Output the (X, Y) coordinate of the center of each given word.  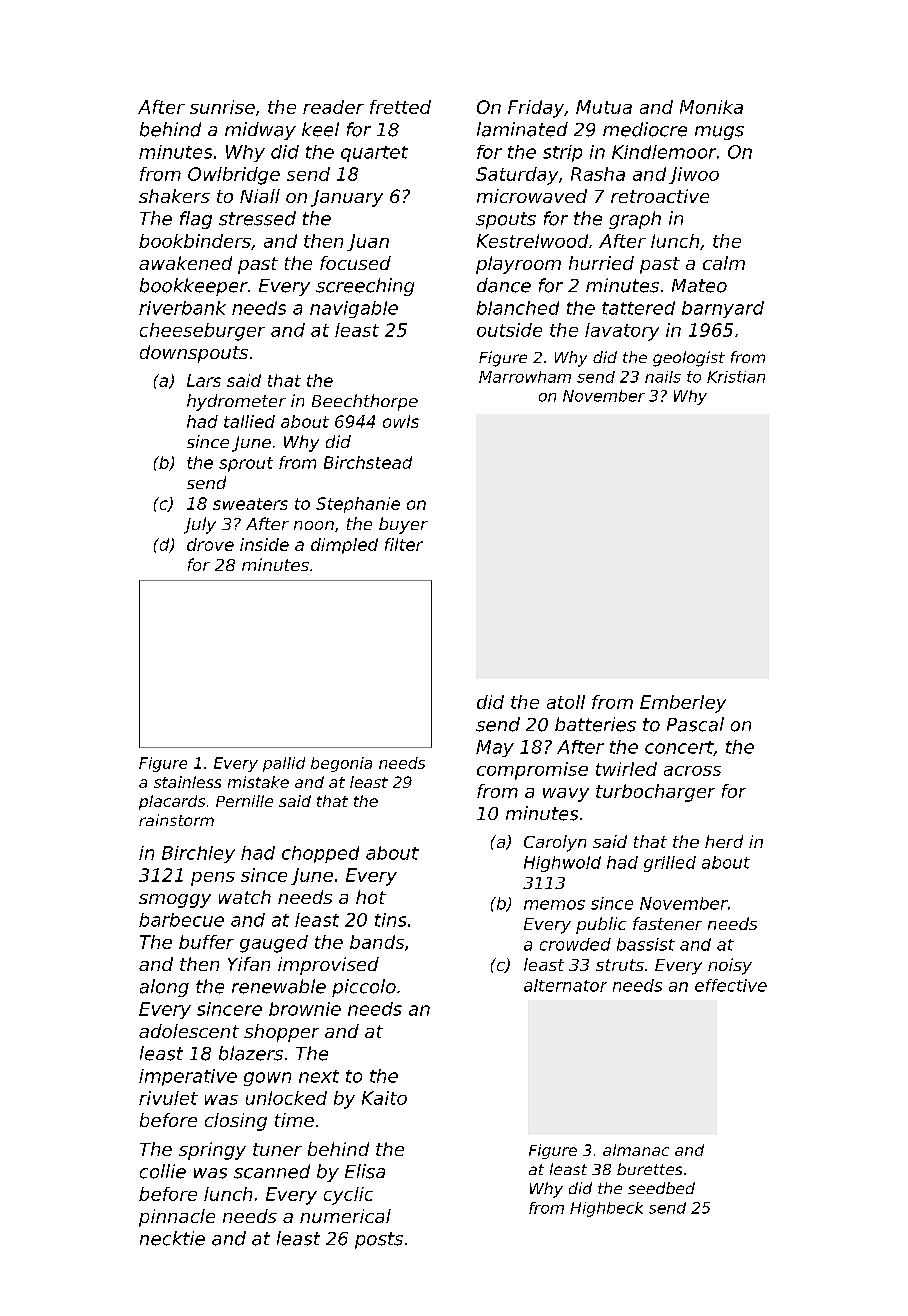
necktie (172, 1238)
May (495, 748)
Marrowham (525, 377)
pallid (284, 764)
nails (663, 377)
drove (210, 544)
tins (390, 920)
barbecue (181, 920)
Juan (368, 242)
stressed (257, 218)
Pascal (695, 724)
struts (620, 965)
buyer (403, 525)
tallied (249, 421)
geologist (689, 359)
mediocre (645, 129)
